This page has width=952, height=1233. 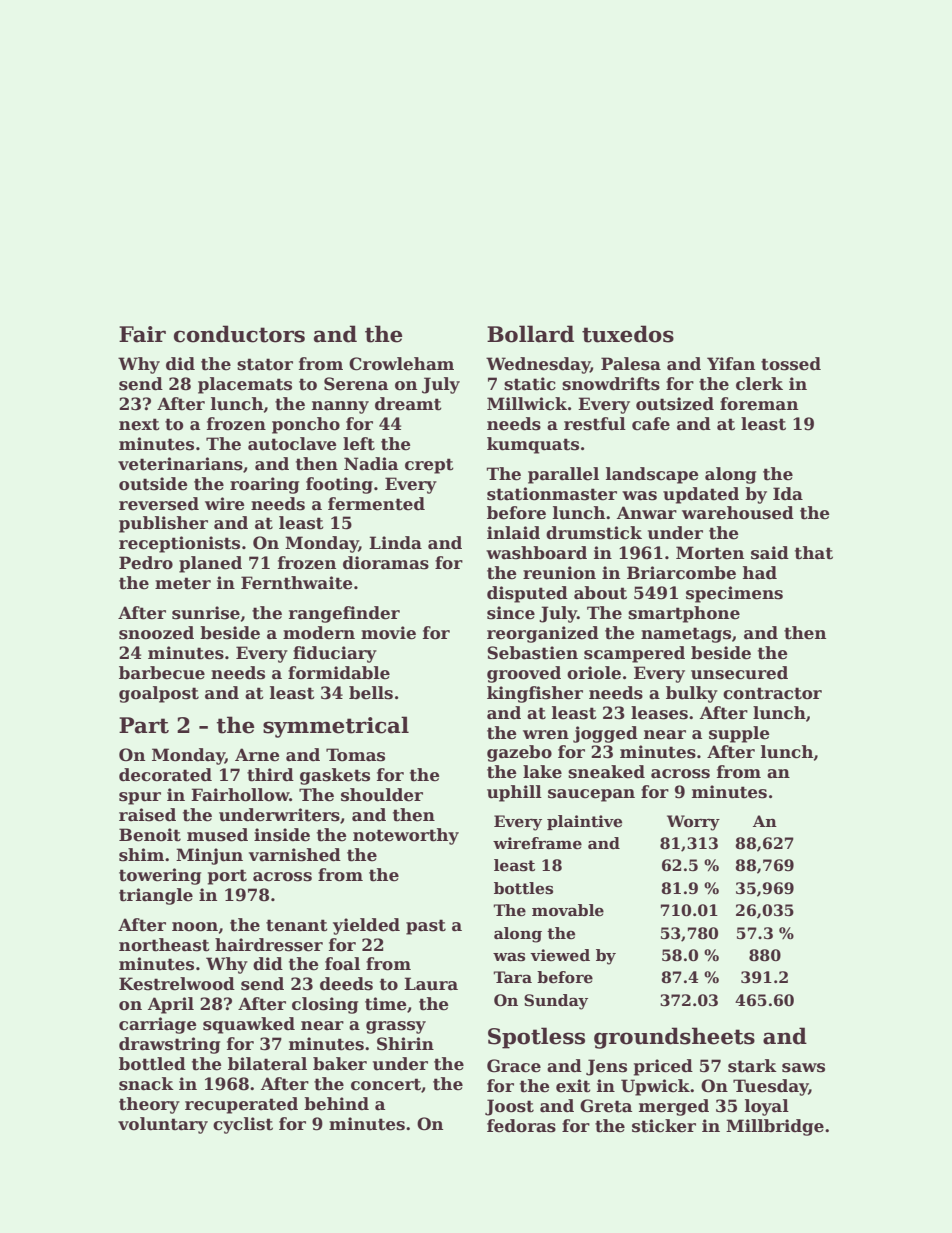 What do you see at coordinates (791, 364) in the page?
I see `tossed` at bounding box center [791, 364].
